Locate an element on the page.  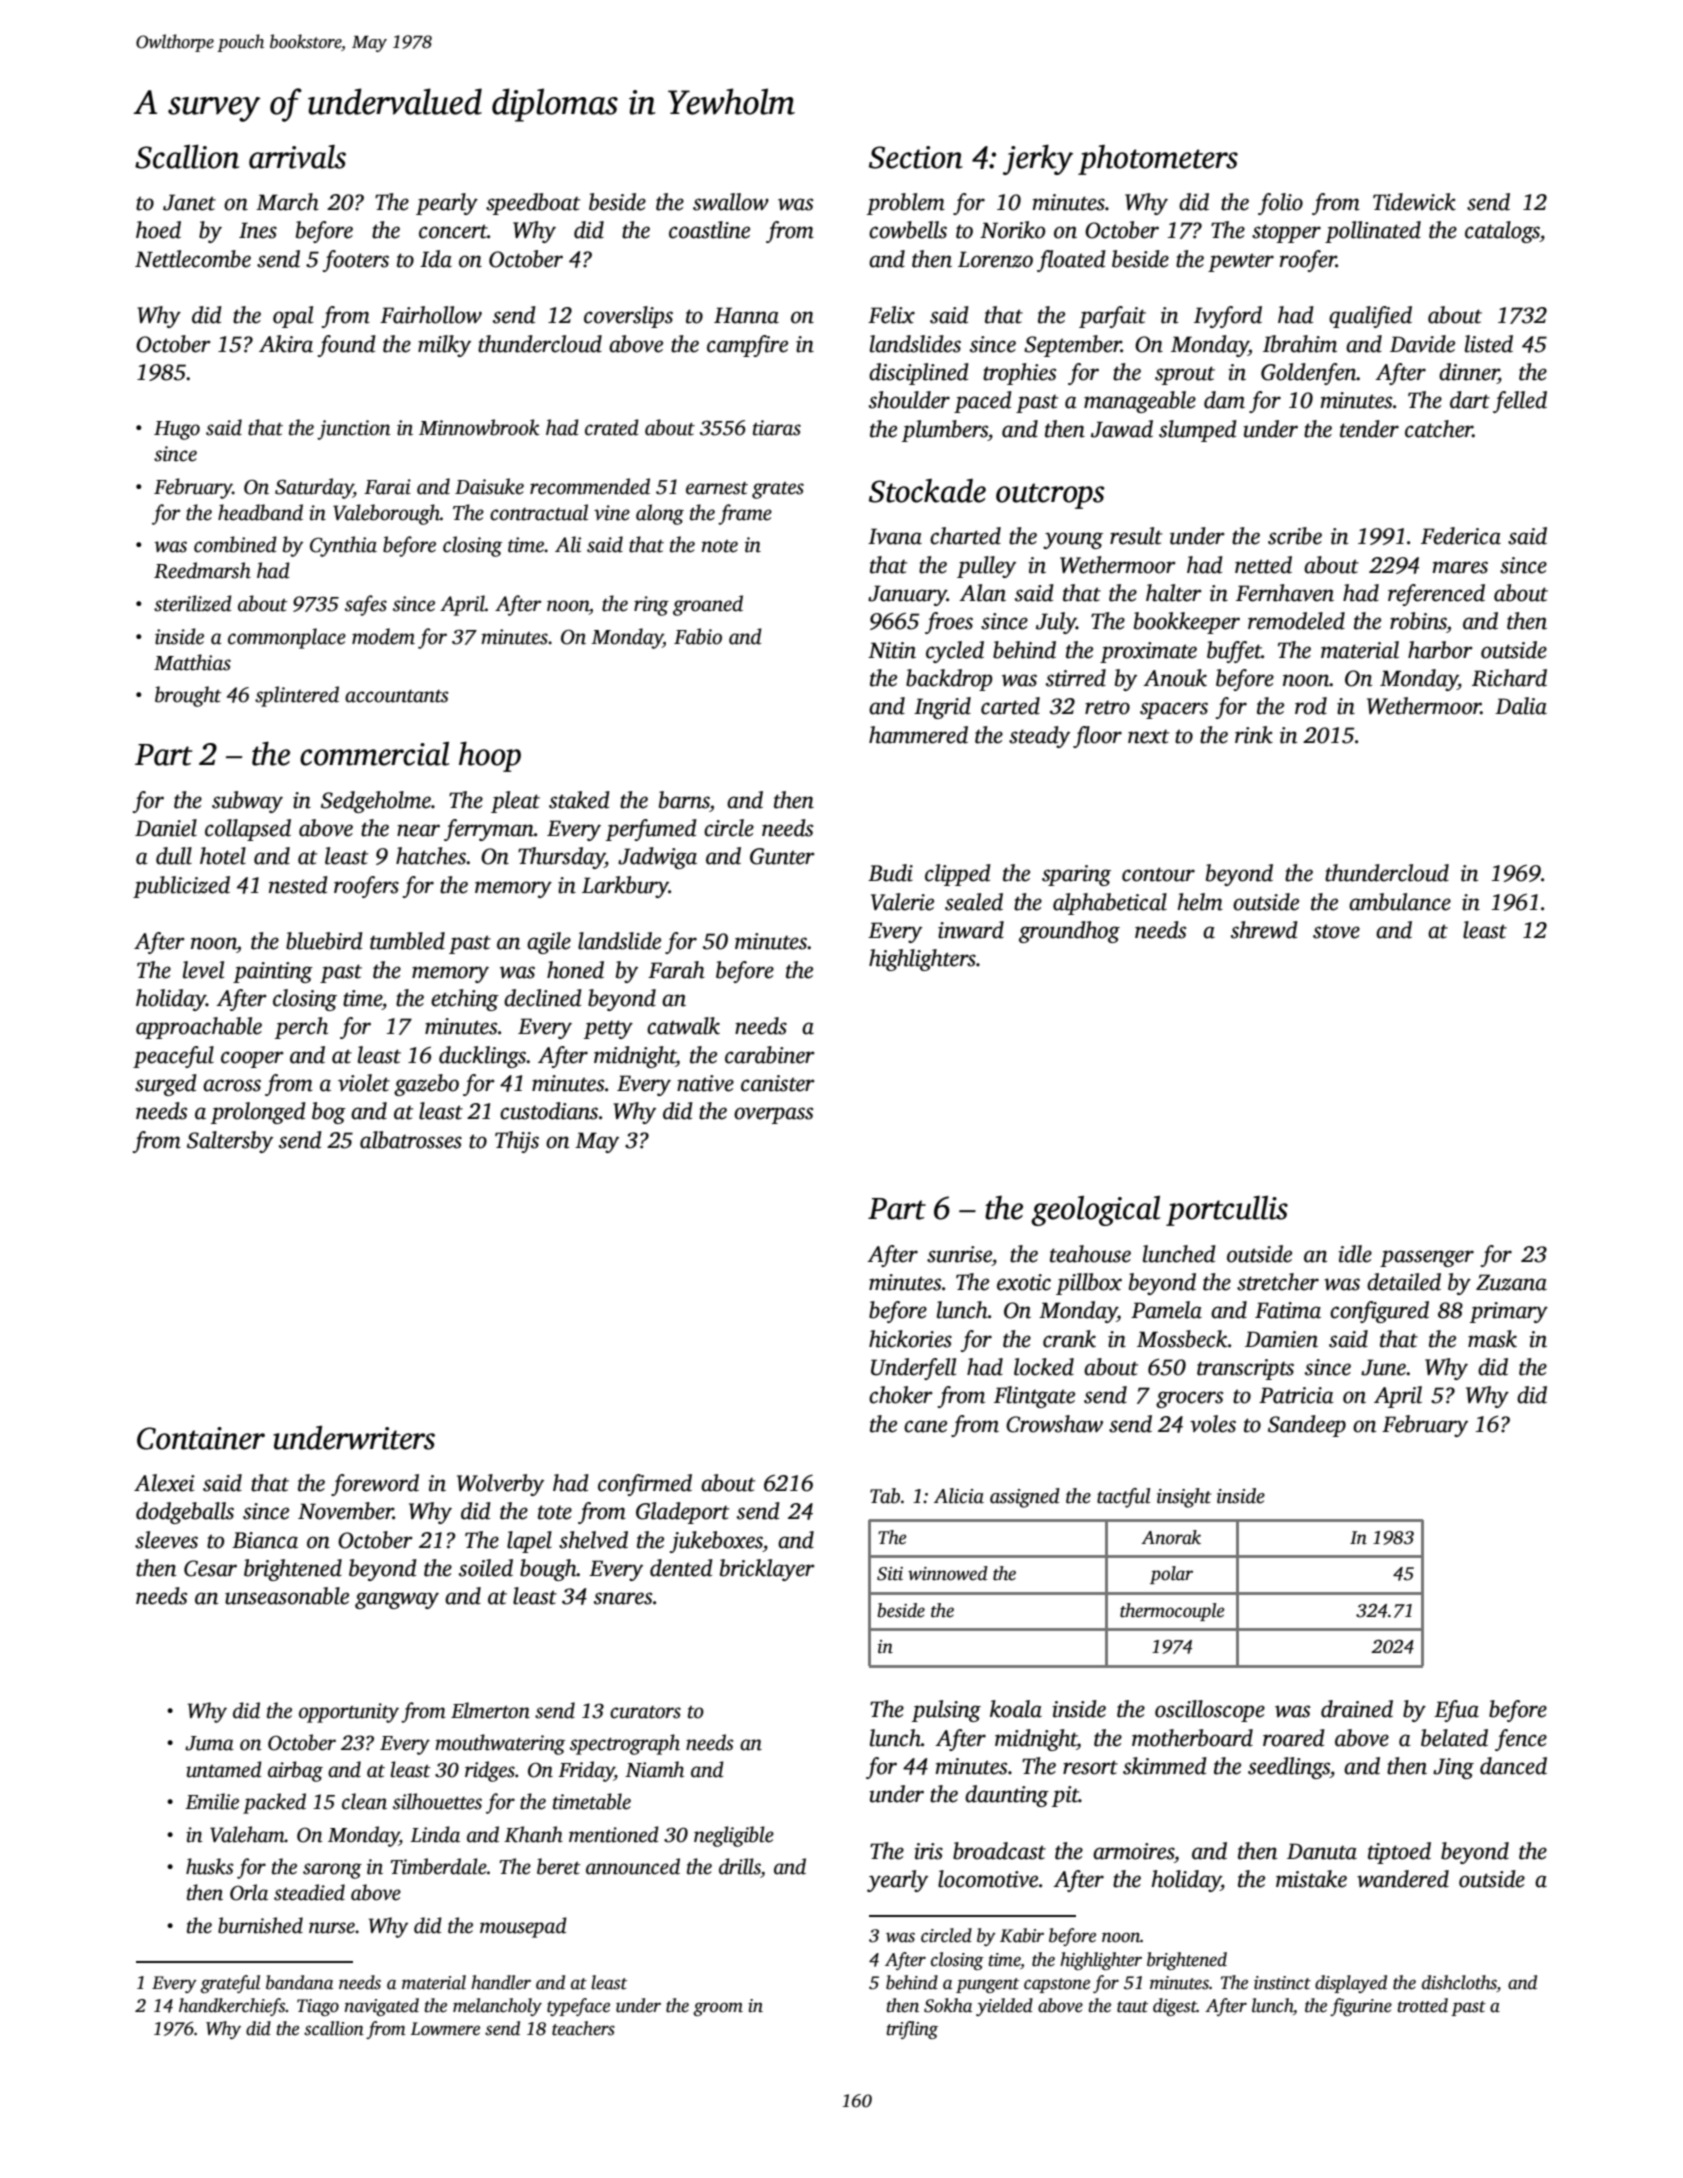
junction is located at coordinates (354, 430).
